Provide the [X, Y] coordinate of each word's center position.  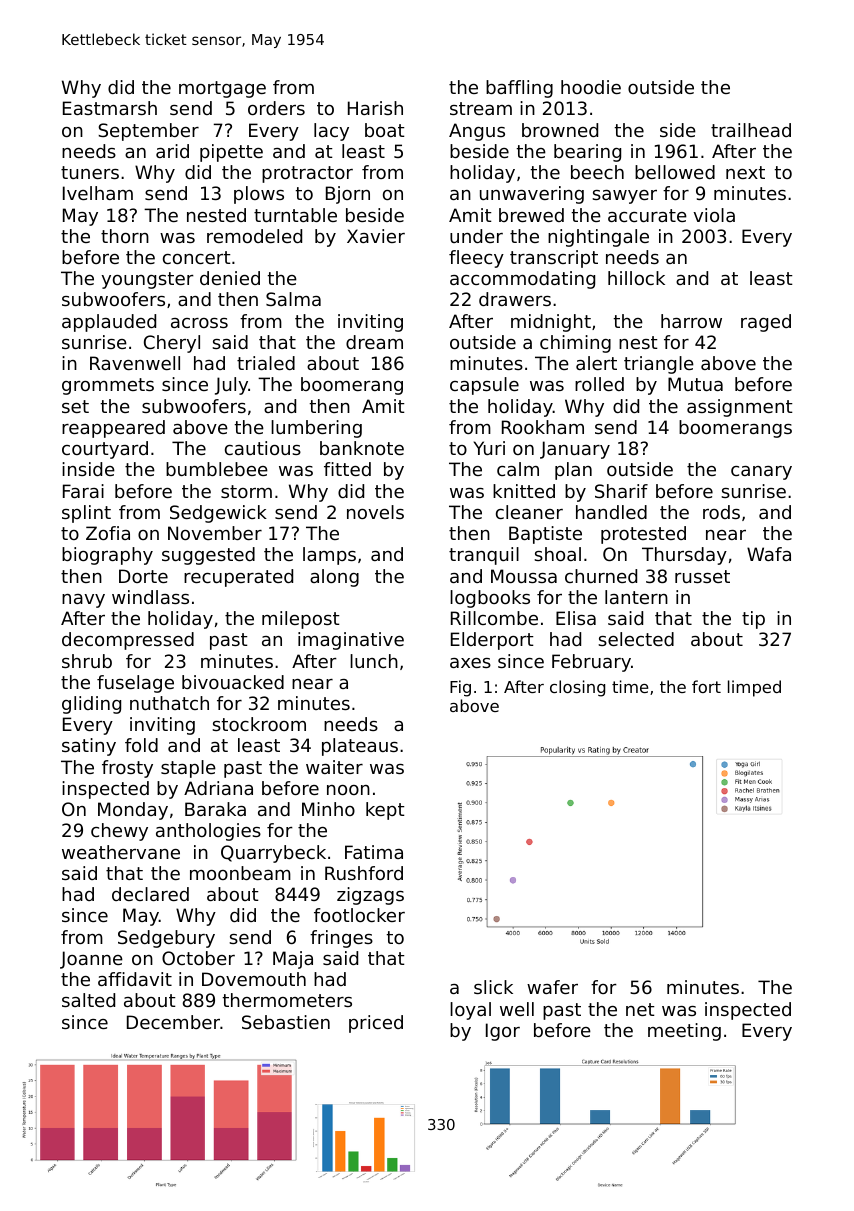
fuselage [135, 684]
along [334, 578]
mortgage [222, 89]
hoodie [591, 87]
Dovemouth [254, 979]
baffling [519, 89]
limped [754, 688]
